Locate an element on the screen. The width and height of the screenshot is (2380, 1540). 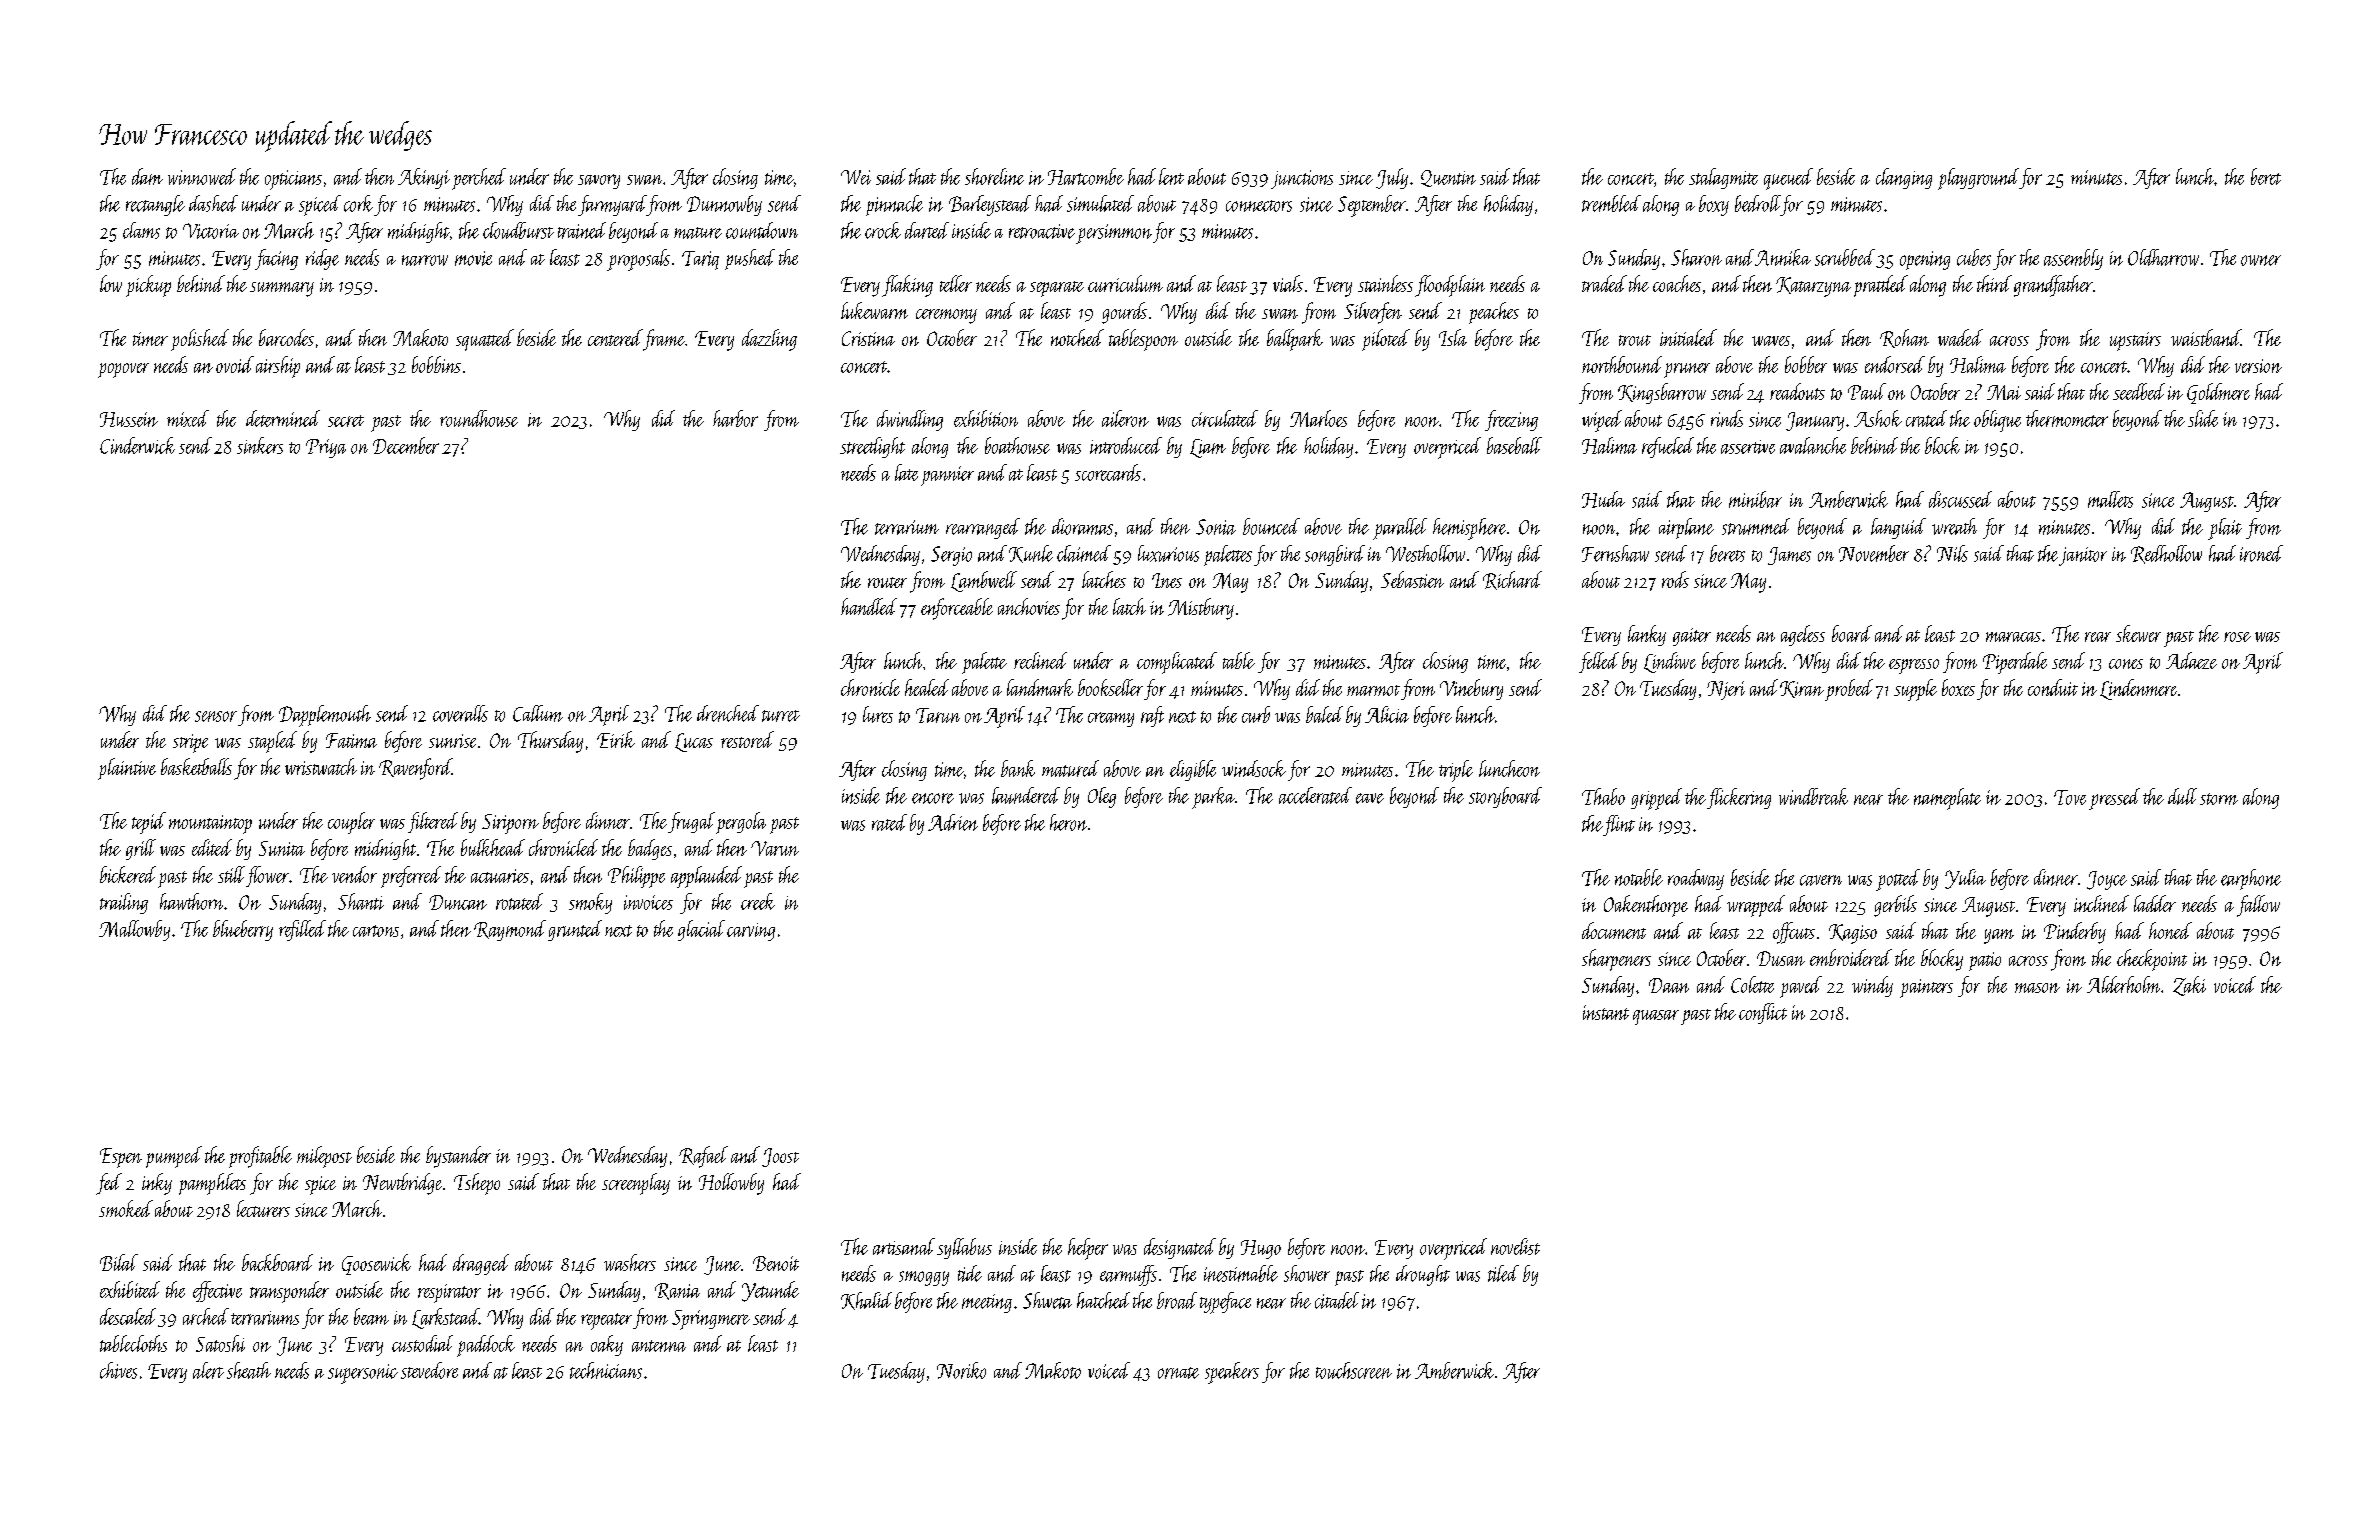
playground is located at coordinates (1979, 179).
